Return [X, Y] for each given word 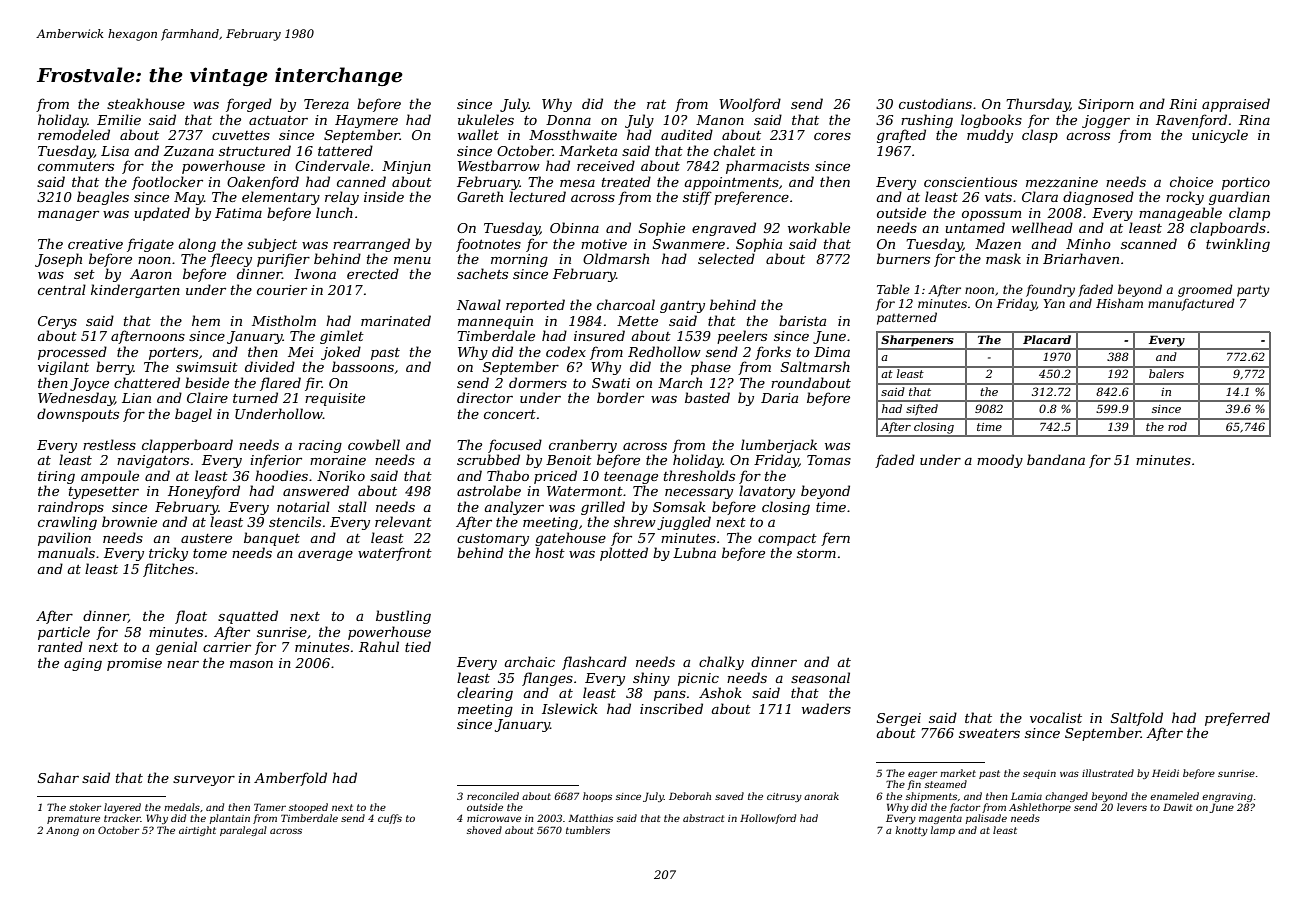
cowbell [374, 444]
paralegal [243, 831]
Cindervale [332, 165]
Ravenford [1191, 121]
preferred [1237, 719]
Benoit [569, 460]
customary [493, 540]
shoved [484, 830]
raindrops [71, 508]
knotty [911, 831]
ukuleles [486, 119]
